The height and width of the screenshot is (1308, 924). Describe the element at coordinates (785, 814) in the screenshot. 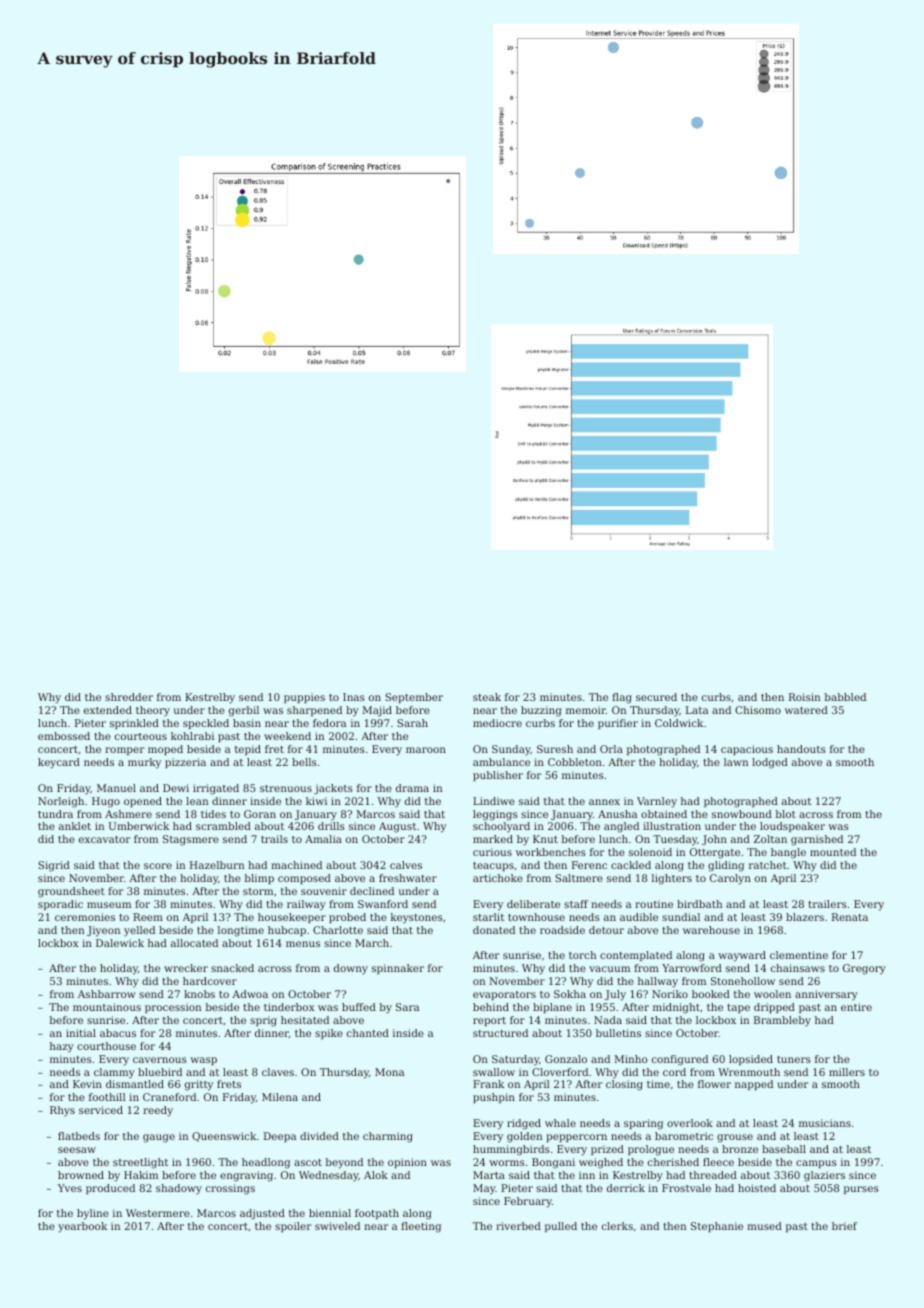

I see `blot` at that location.
